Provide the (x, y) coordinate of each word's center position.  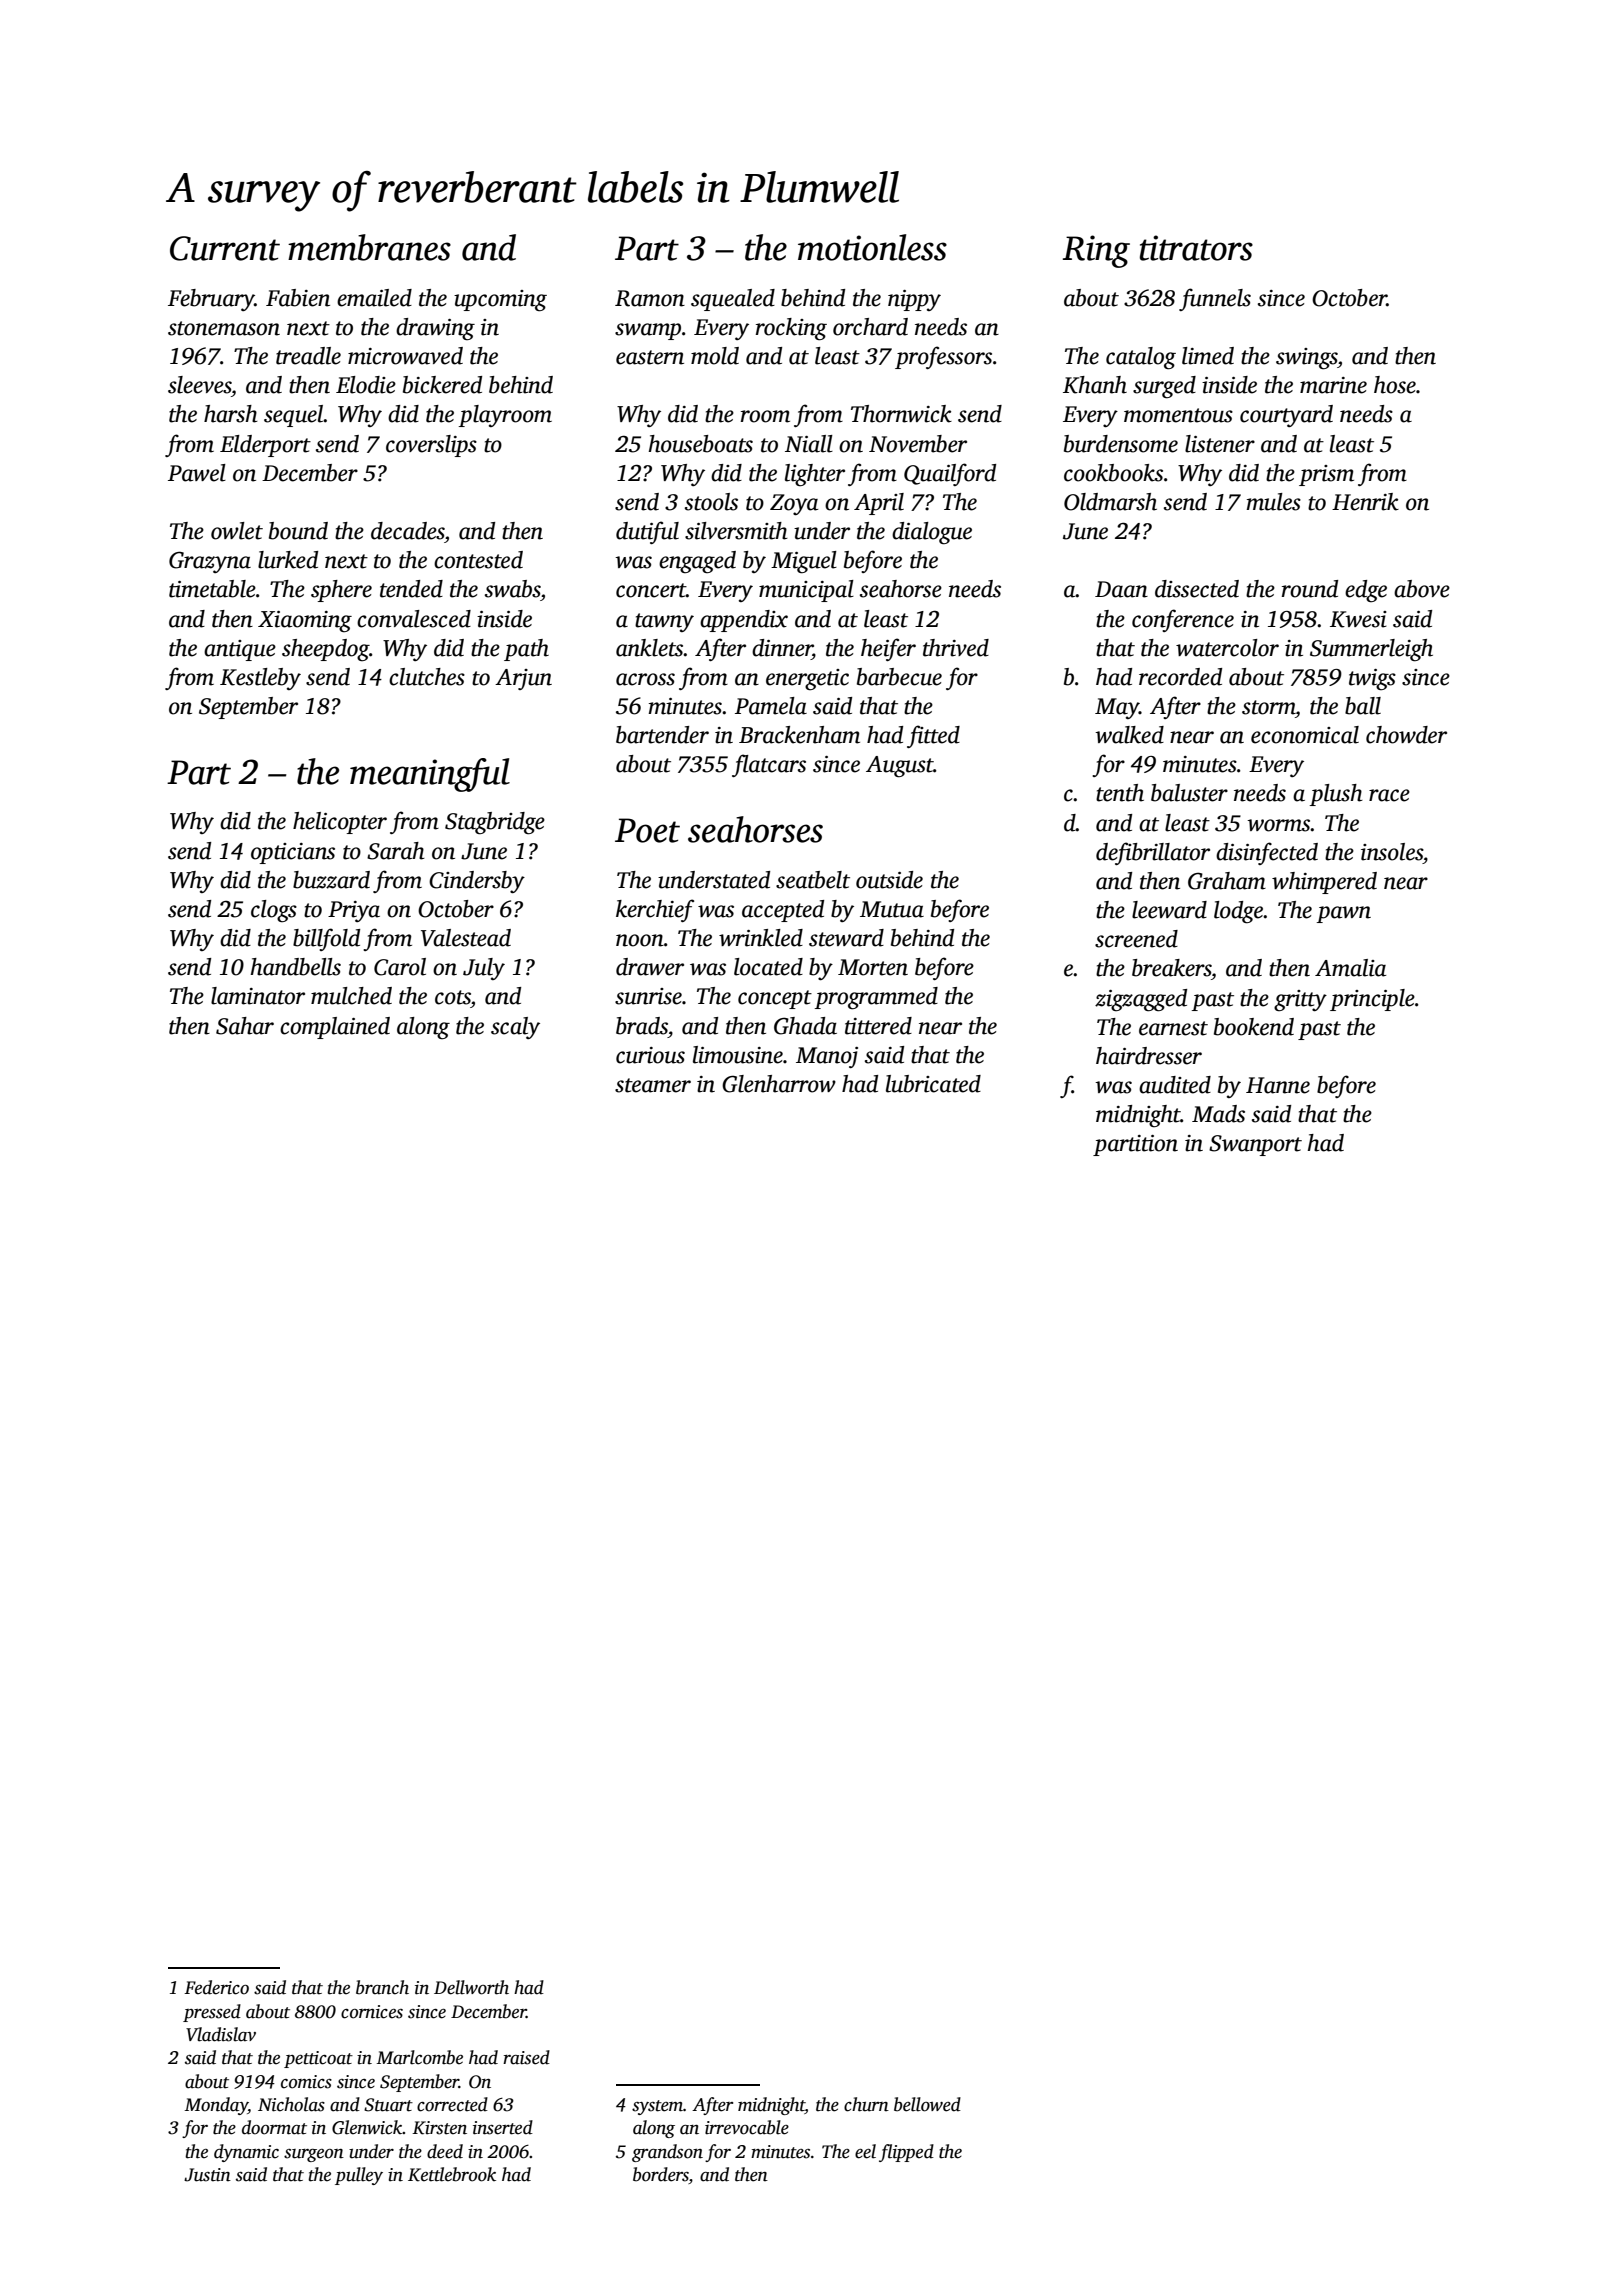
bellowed (927, 2104)
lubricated (933, 1084)
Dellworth (471, 1987)
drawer (650, 967)
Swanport (1255, 1145)
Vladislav (221, 2034)
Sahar (245, 1026)
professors (943, 357)
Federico (216, 1987)
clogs (274, 911)
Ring (1096, 251)
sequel (294, 416)
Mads (1218, 1114)
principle (1372, 1000)
